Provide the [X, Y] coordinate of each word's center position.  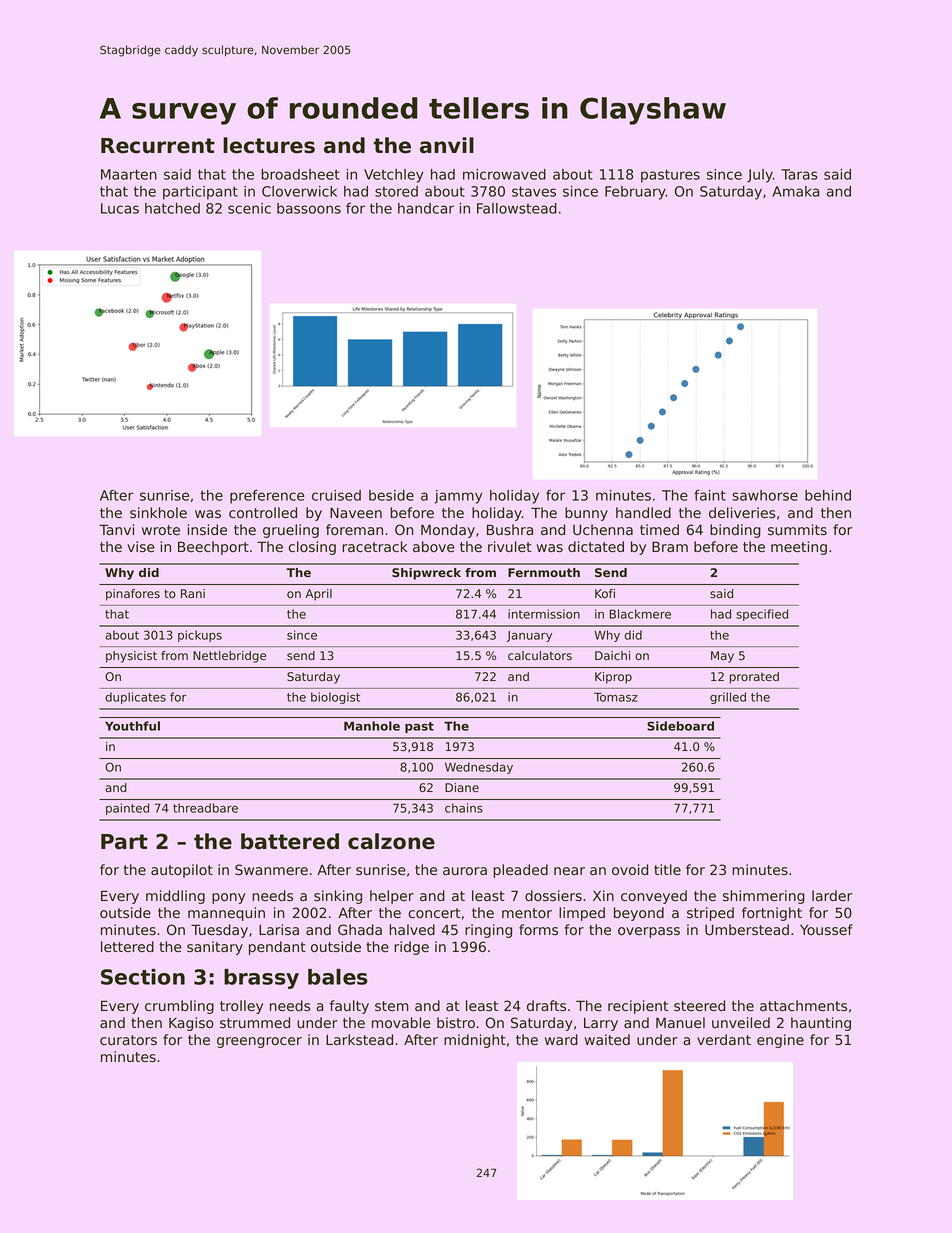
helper [392, 897]
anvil [447, 145]
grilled [728, 698]
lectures [269, 145]
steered [699, 1006]
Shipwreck [426, 574]
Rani [193, 593]
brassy [261, 979]
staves [534, 191]
